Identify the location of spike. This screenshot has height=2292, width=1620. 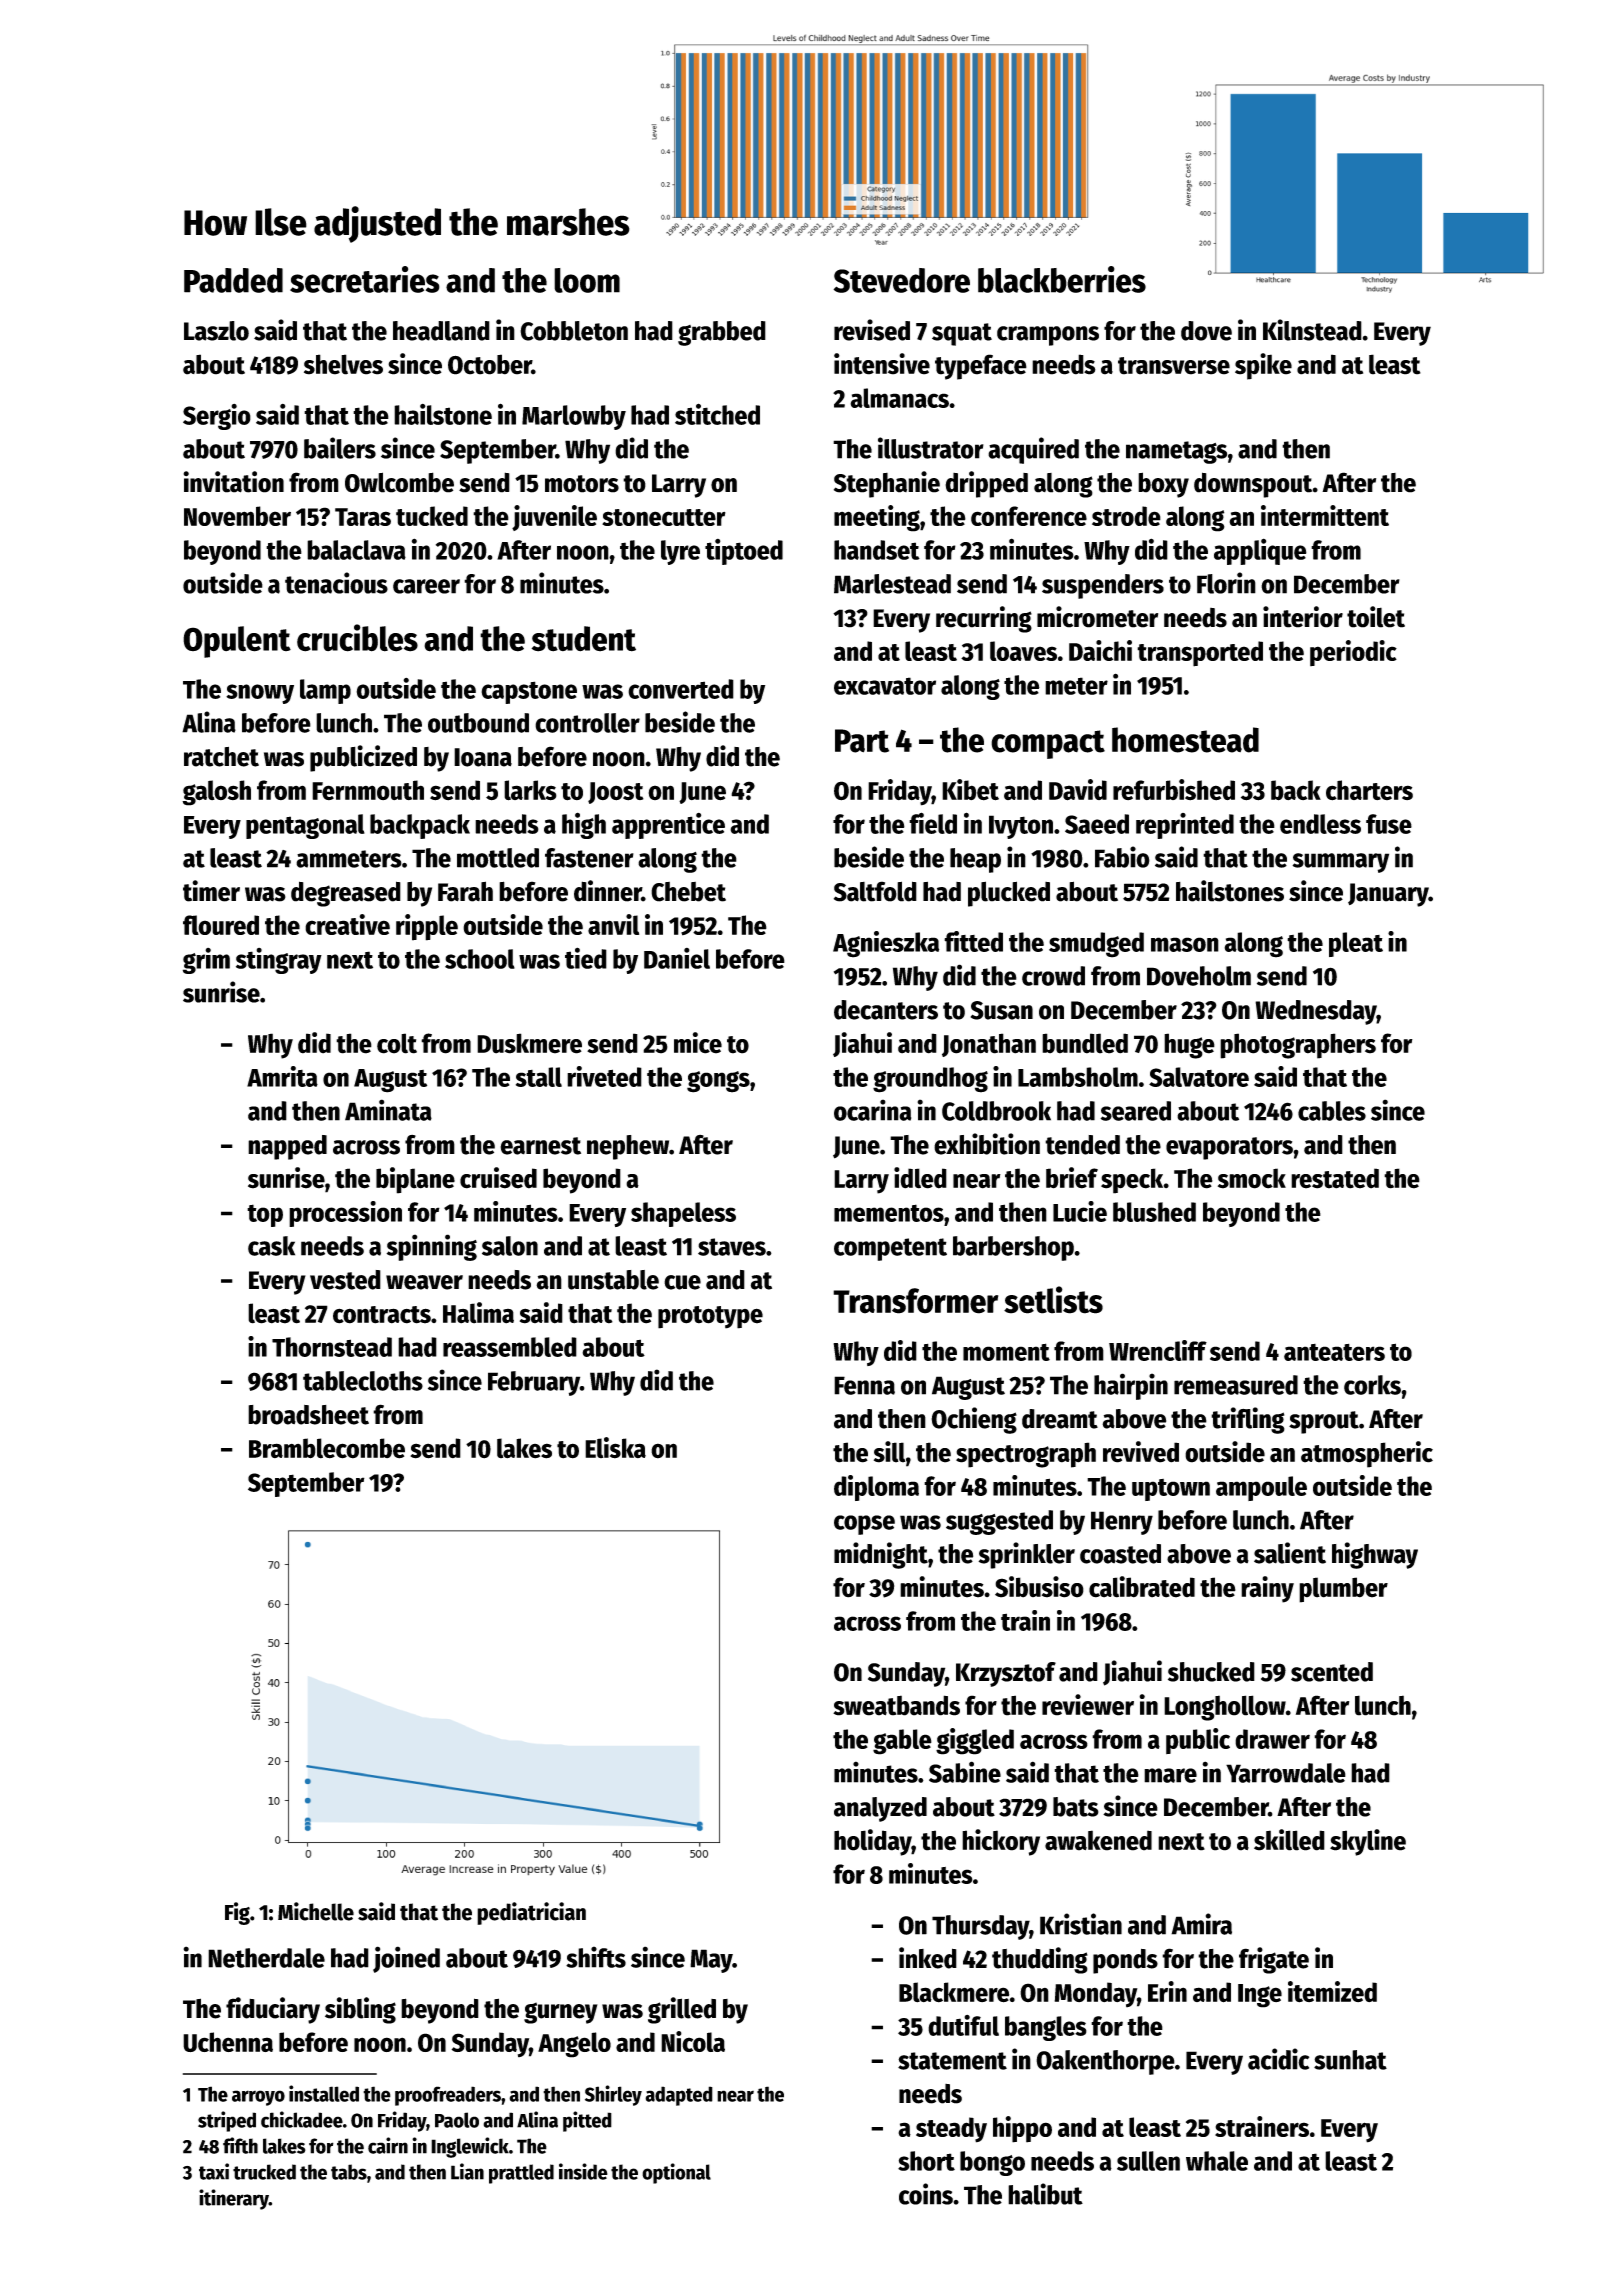
(1263, 366).
